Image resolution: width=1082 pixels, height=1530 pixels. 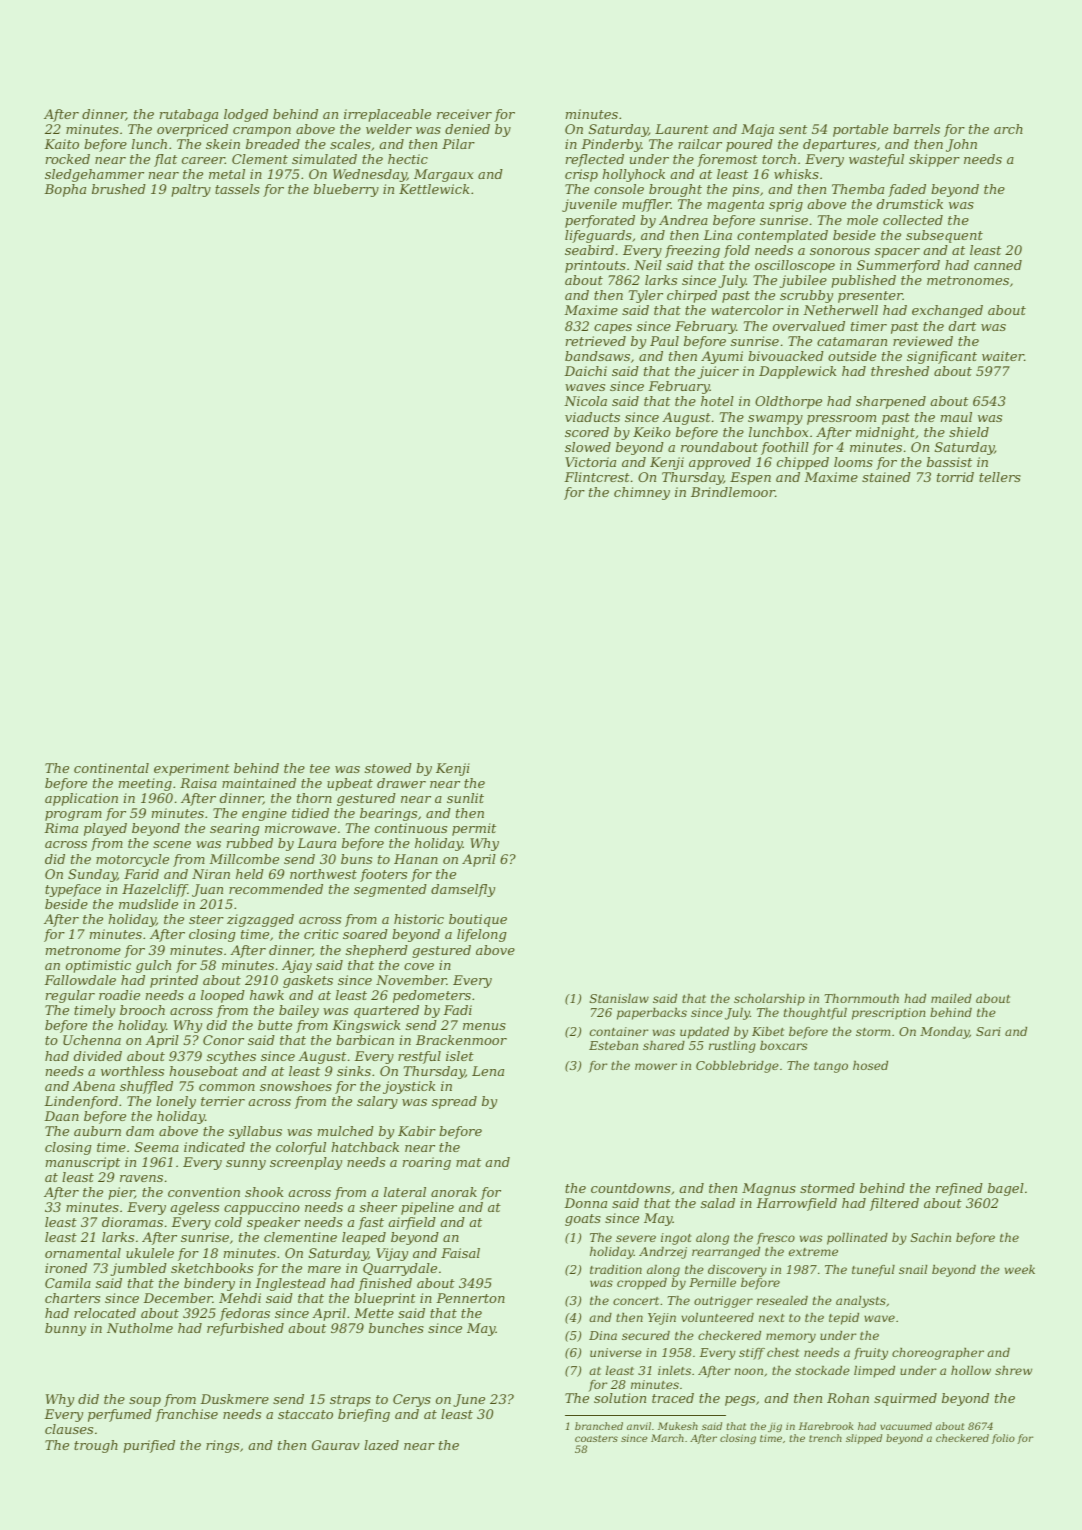 I want to click on receiver, so click(x=464, y=114).
